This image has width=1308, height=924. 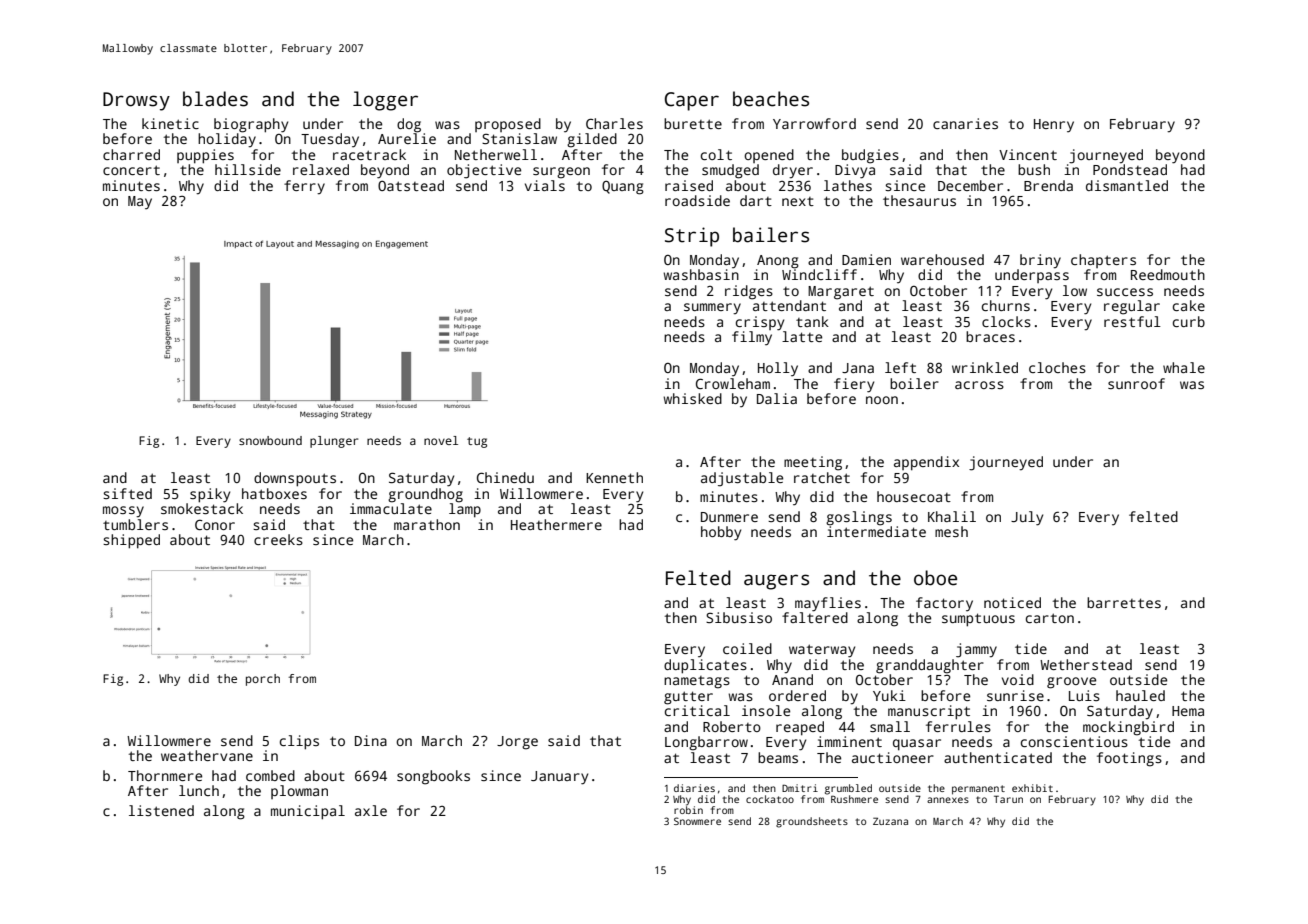 I want to click on shipped, so click(x=131, y=541).
